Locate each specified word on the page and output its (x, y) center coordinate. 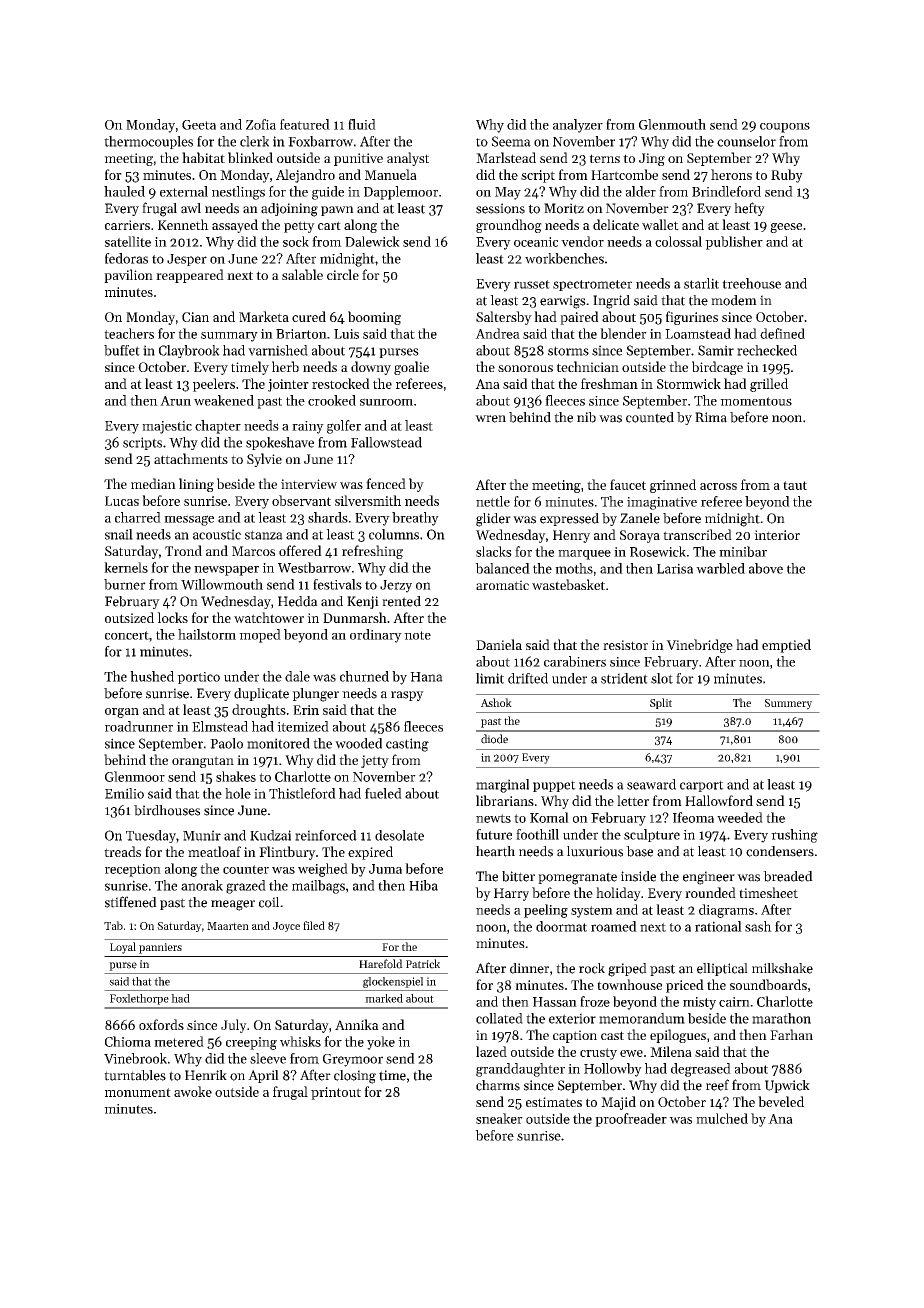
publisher (734, 243)
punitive (358, 159)
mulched (722, 1118)
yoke (381, 1043)
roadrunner (139, 726)
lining (196, 485)
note (417, 635)
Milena (671, 1051)
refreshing (372, 552)
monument (138, 1092)
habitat (203, 157)
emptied (786, 646)
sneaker (499, 1118)
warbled (720, 568)
